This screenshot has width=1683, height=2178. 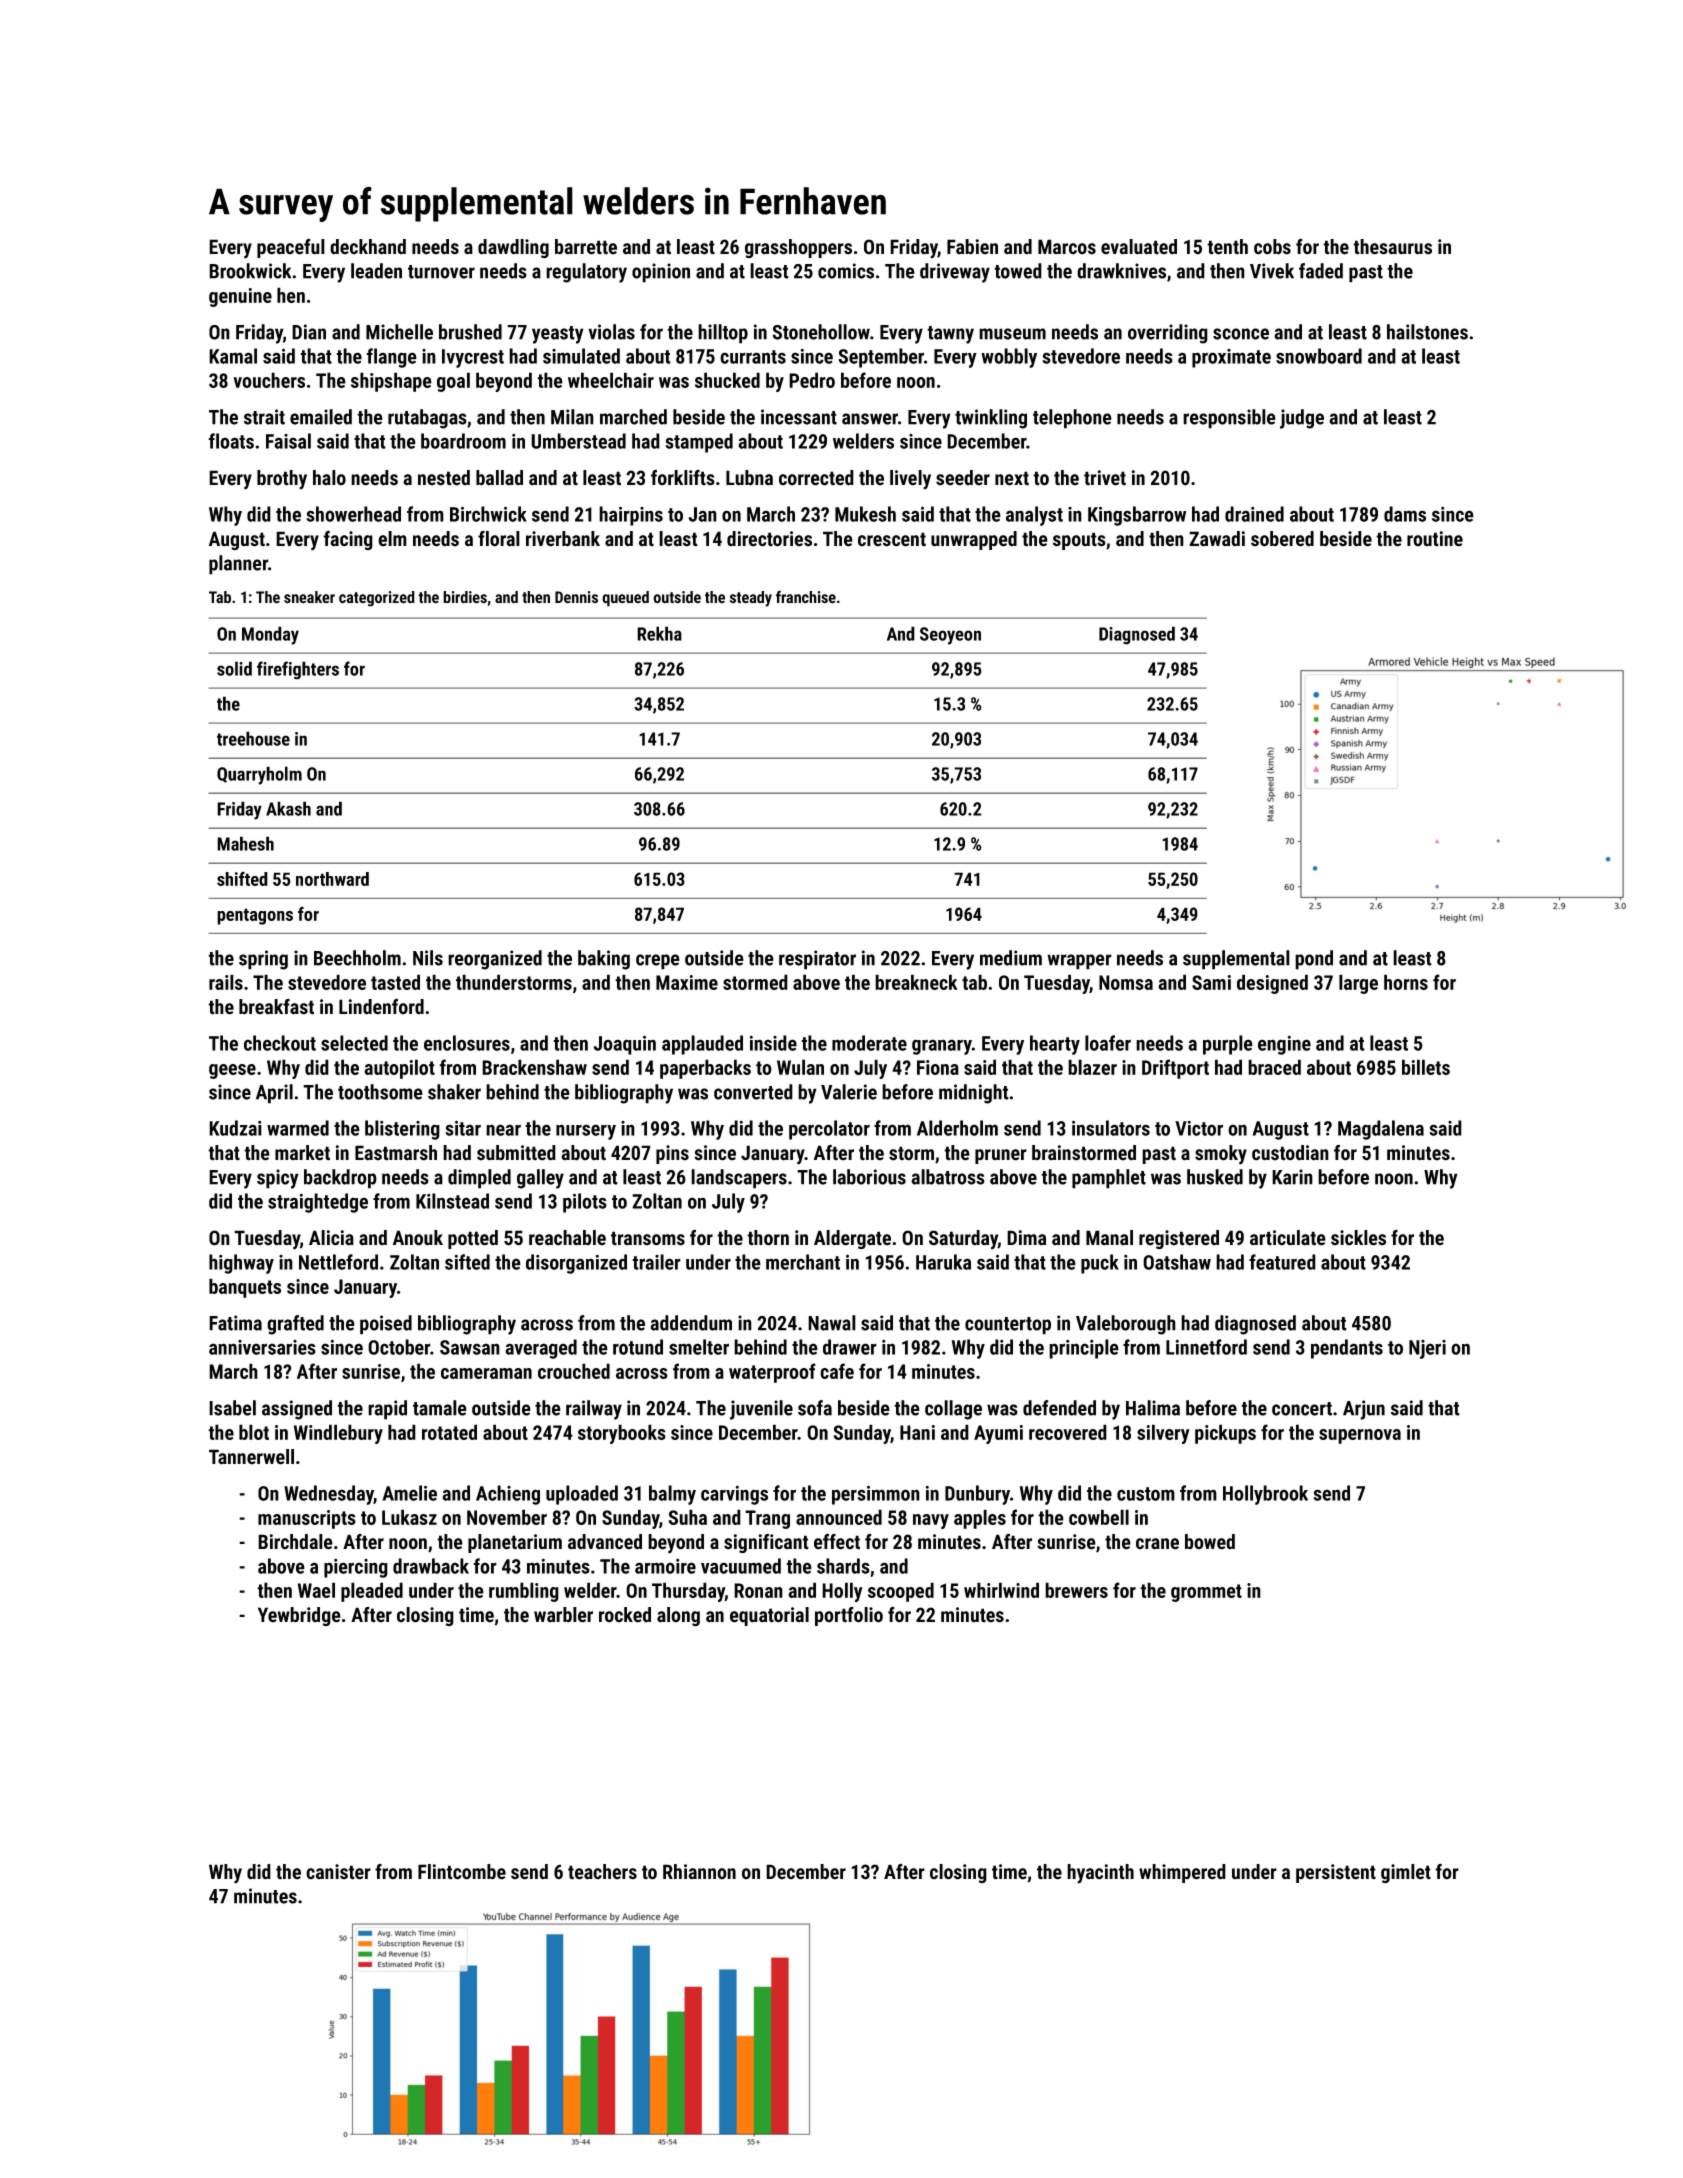 What do you see at coordinates (917, 1432) in the screenshot?
I see `Hani` at bounding box center [917, 1432].
